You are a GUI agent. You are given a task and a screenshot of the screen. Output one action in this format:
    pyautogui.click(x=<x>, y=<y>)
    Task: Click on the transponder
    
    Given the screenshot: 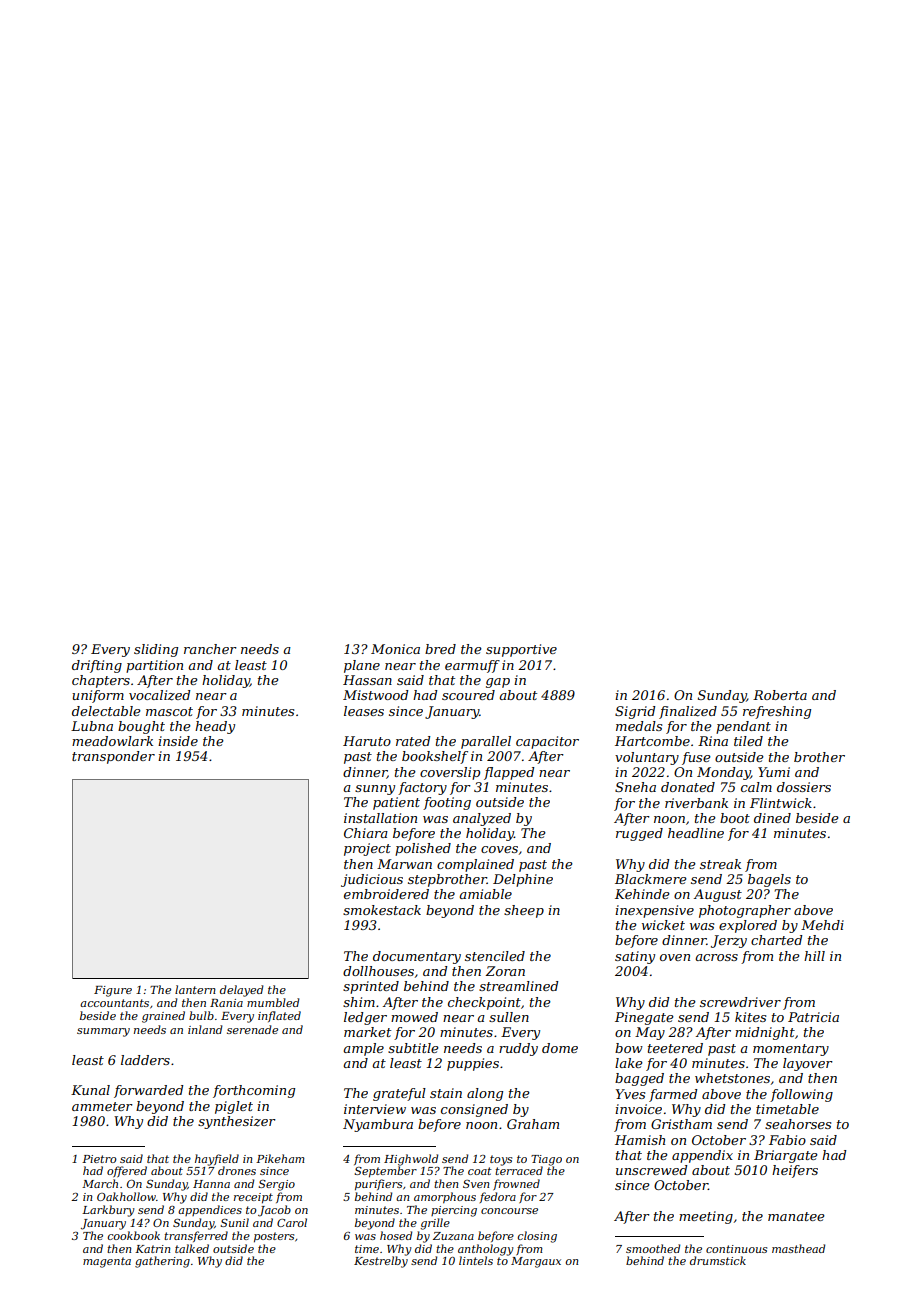 What is the action you would take?
    pyautogui.click(x=113, y=757)
